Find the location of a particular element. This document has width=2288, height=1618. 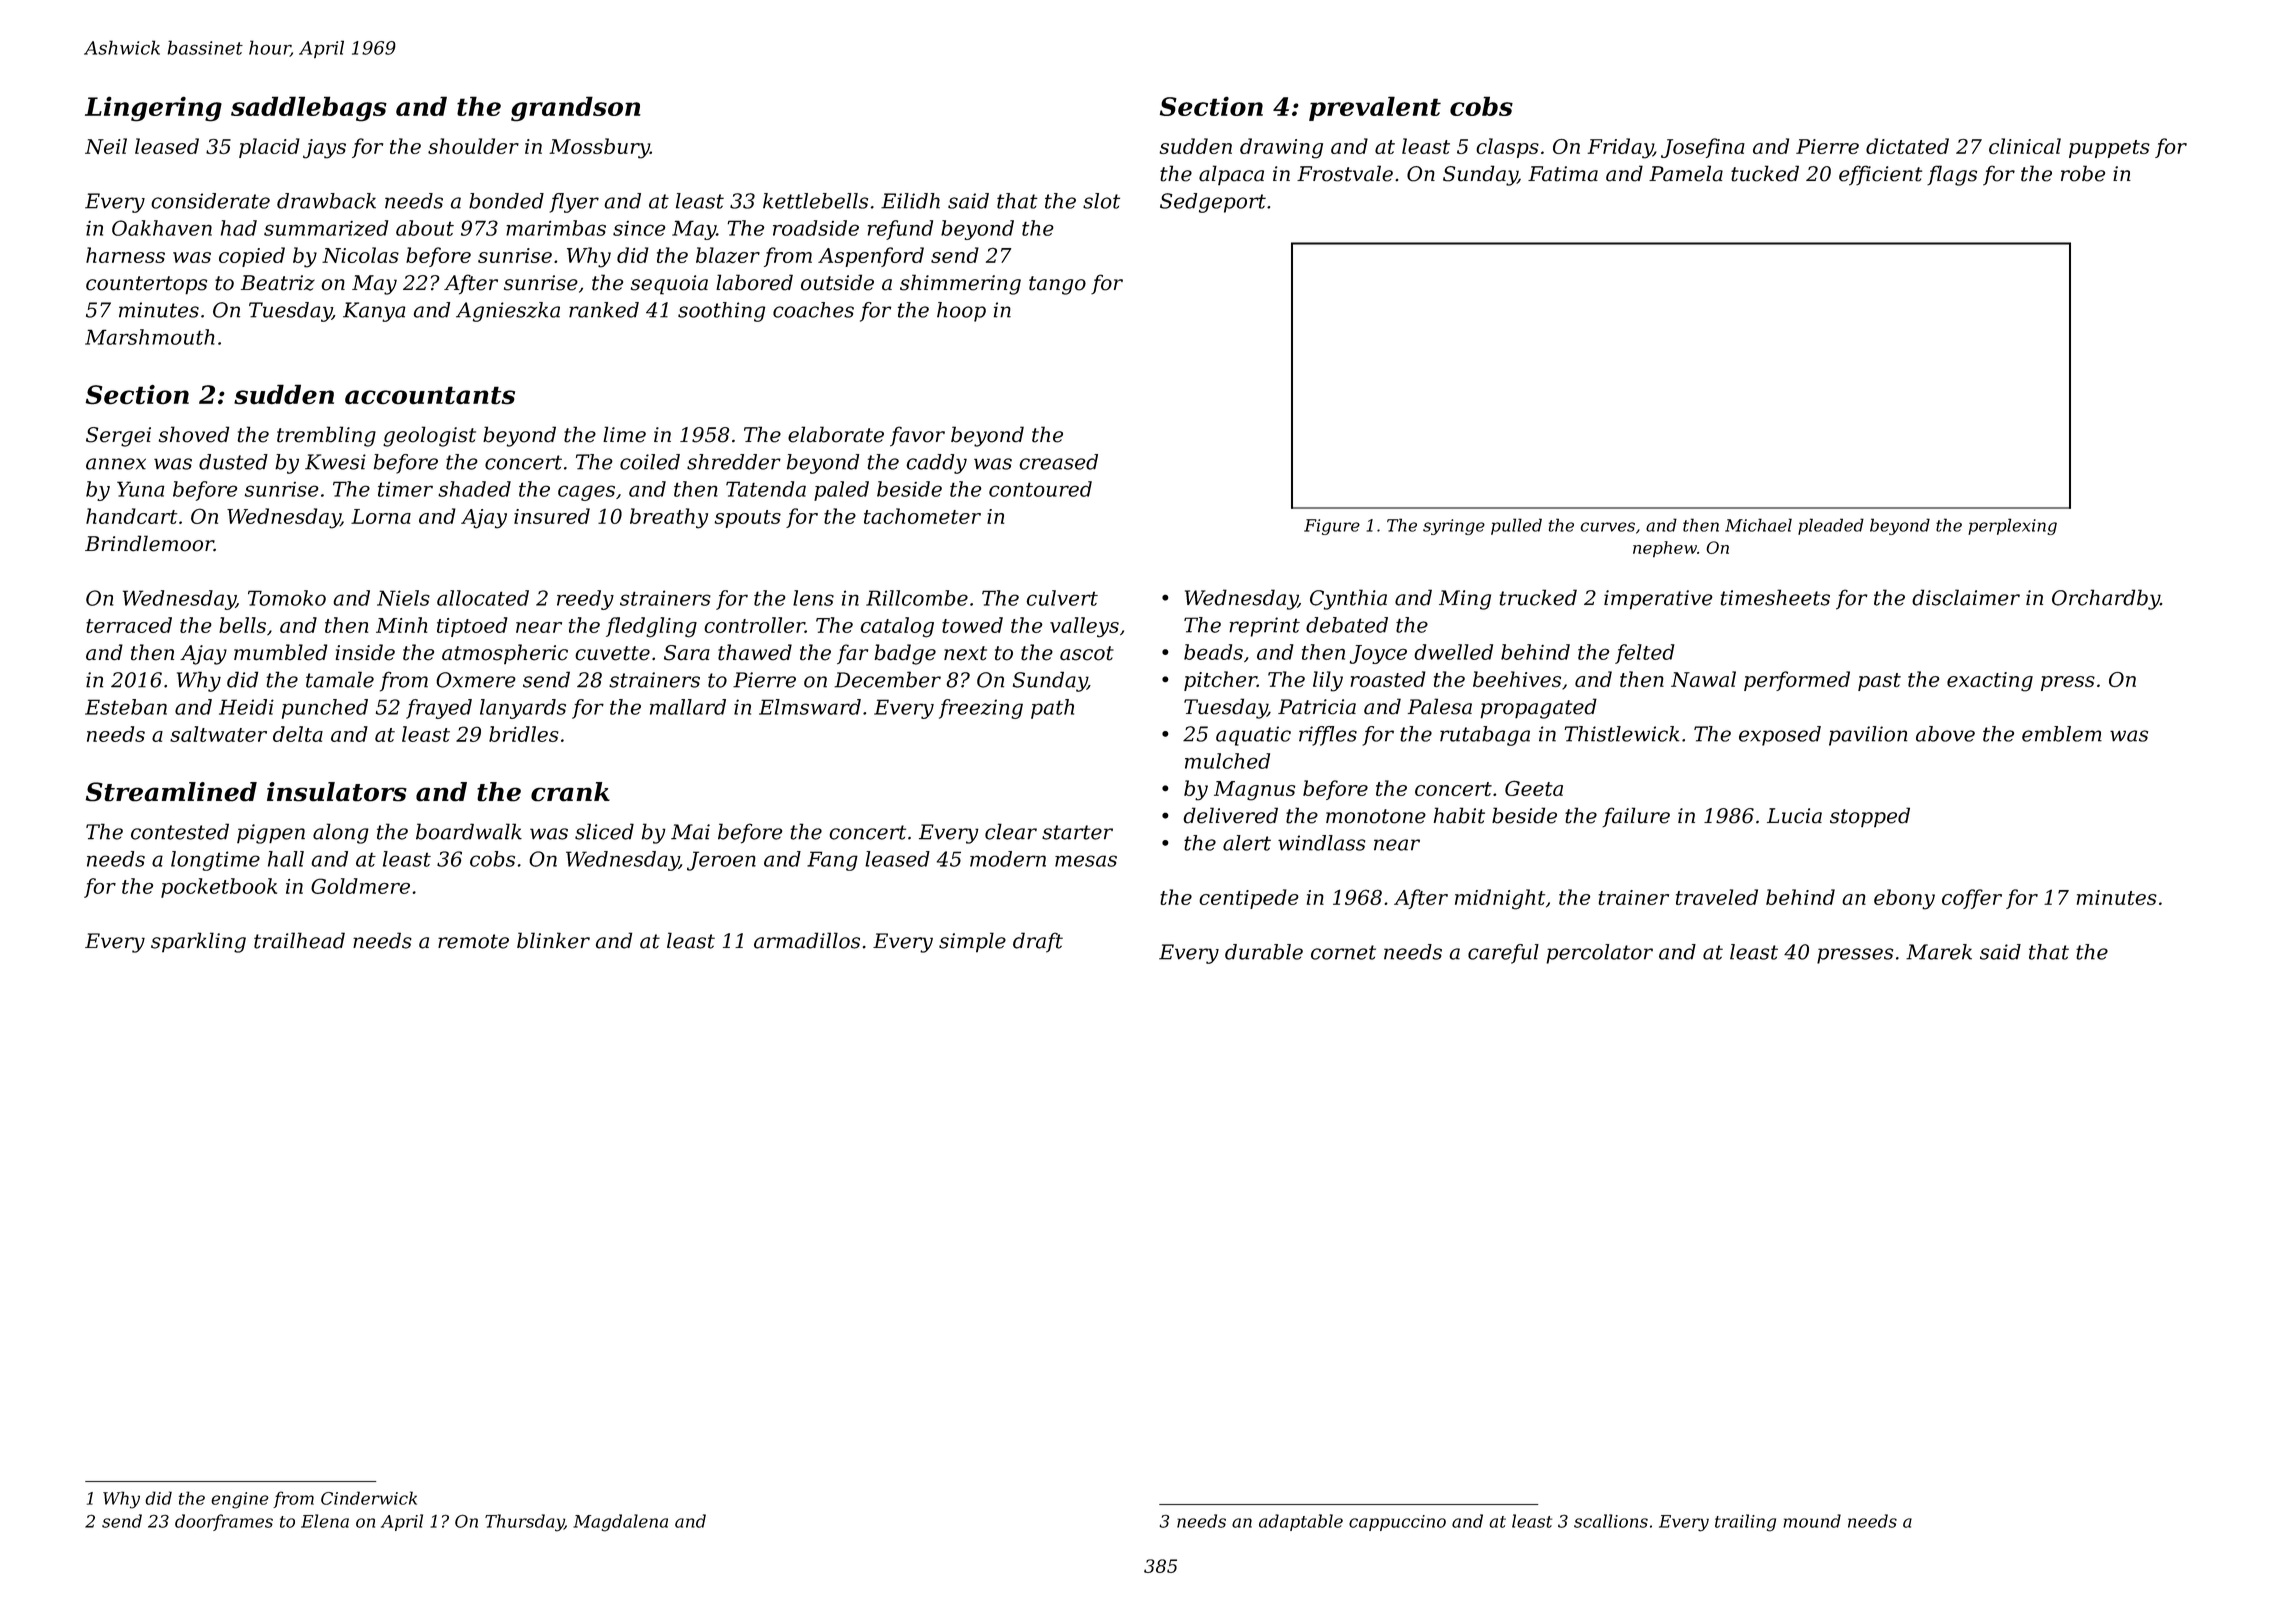

percolator is located at coordinates (1599, 954).
